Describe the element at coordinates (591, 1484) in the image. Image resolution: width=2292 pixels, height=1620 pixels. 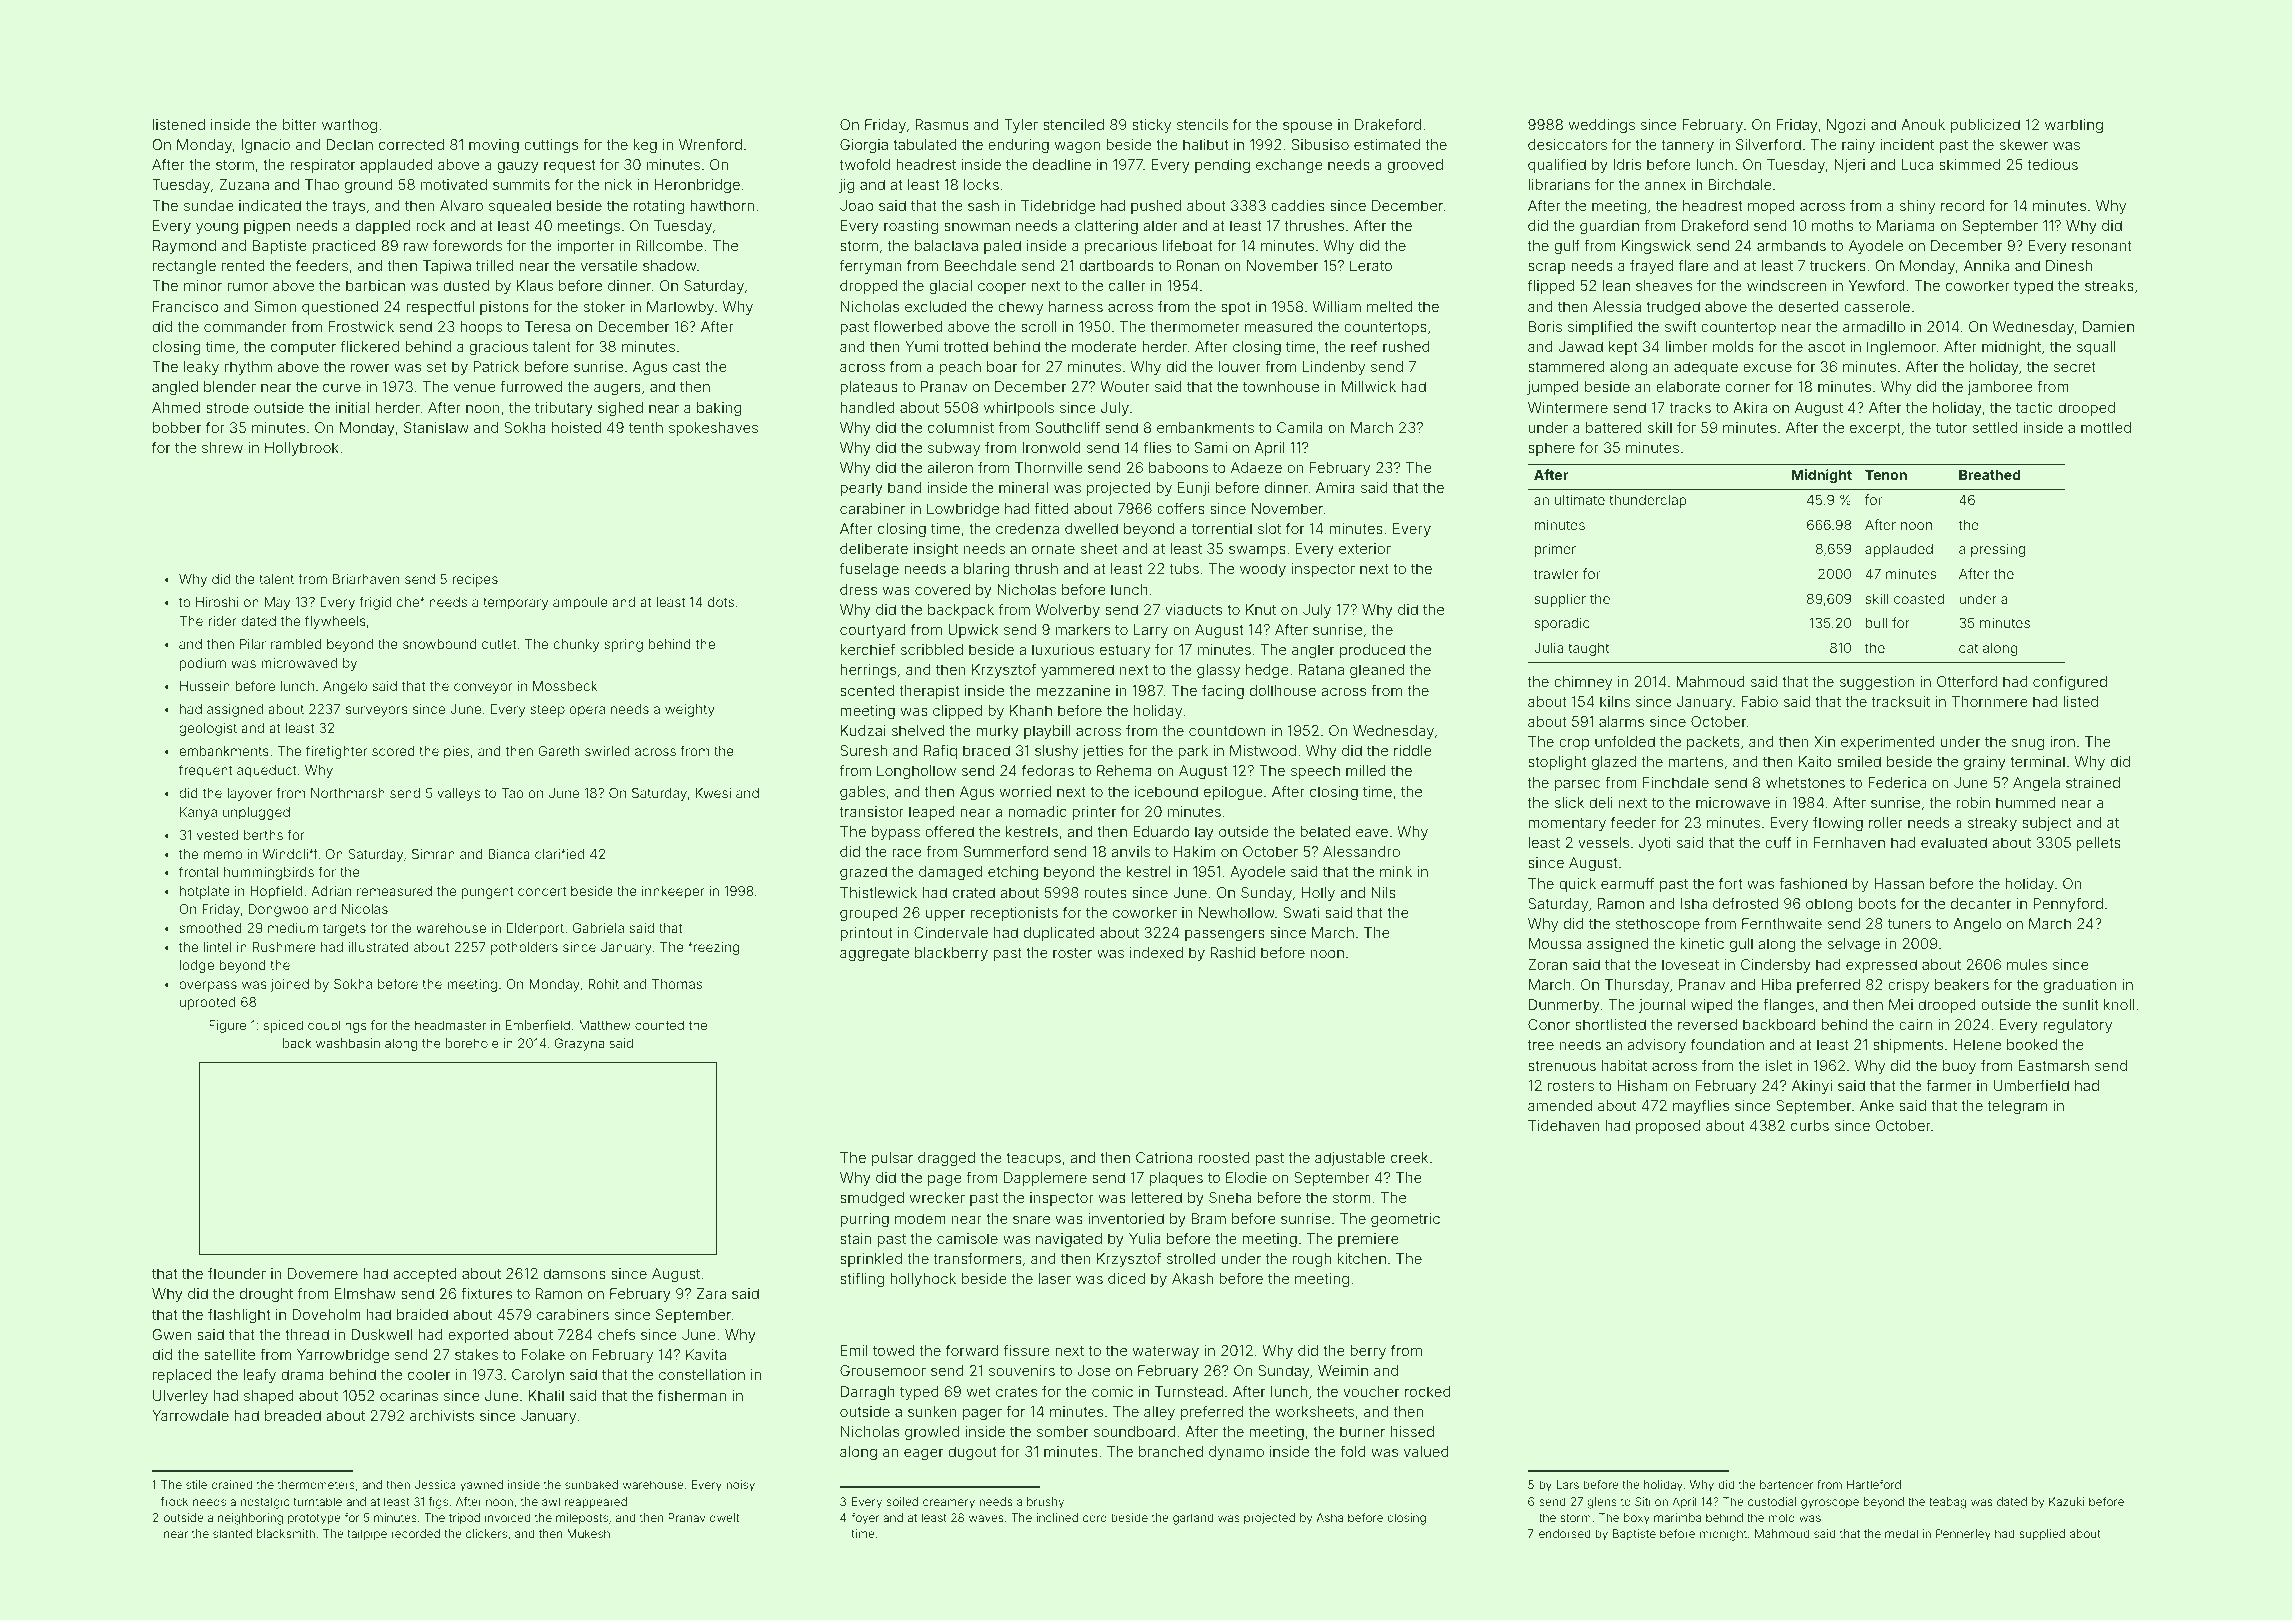
I see `sunbaked` at that location.
